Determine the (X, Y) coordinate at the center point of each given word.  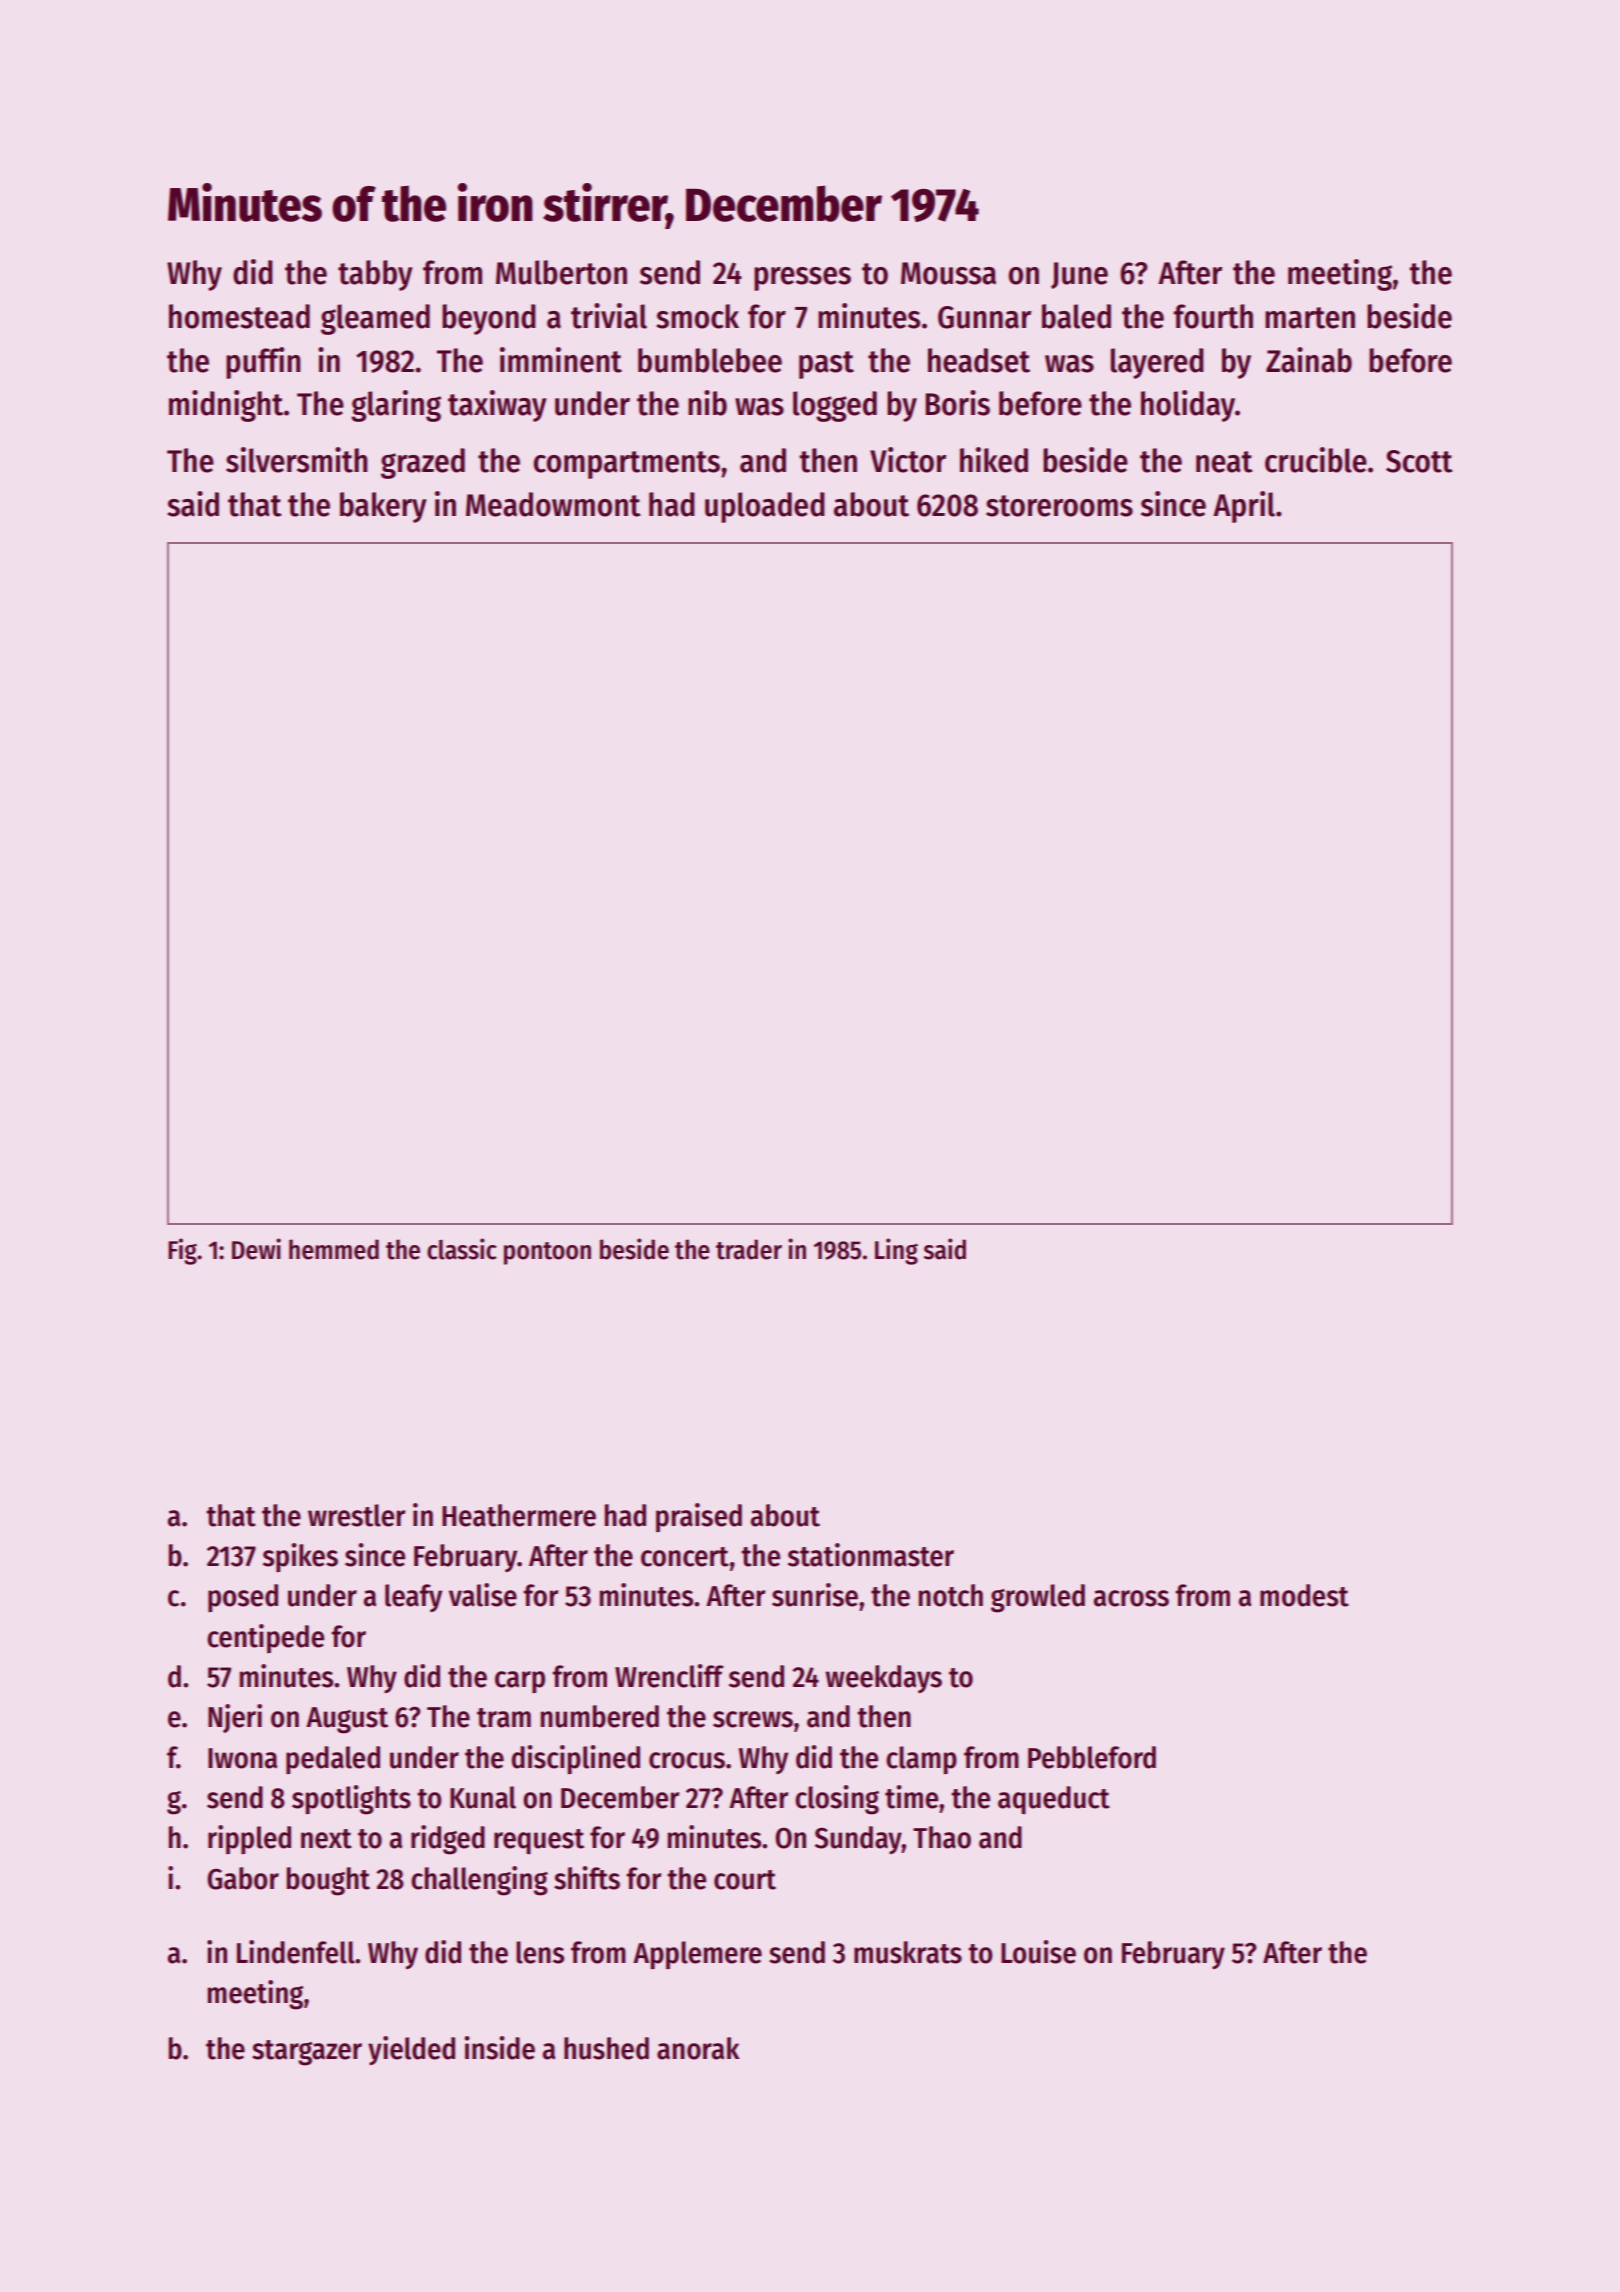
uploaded (765, 507)
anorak (698, 2048)
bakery (383, 507)
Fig (182, 1251)
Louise (1038, 1952)
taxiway (497, 406)
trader (749, 1249)
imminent (561, 360)
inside (499, 2048)
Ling (896, 1251)
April (1244, 507)
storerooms (1059, 506)
